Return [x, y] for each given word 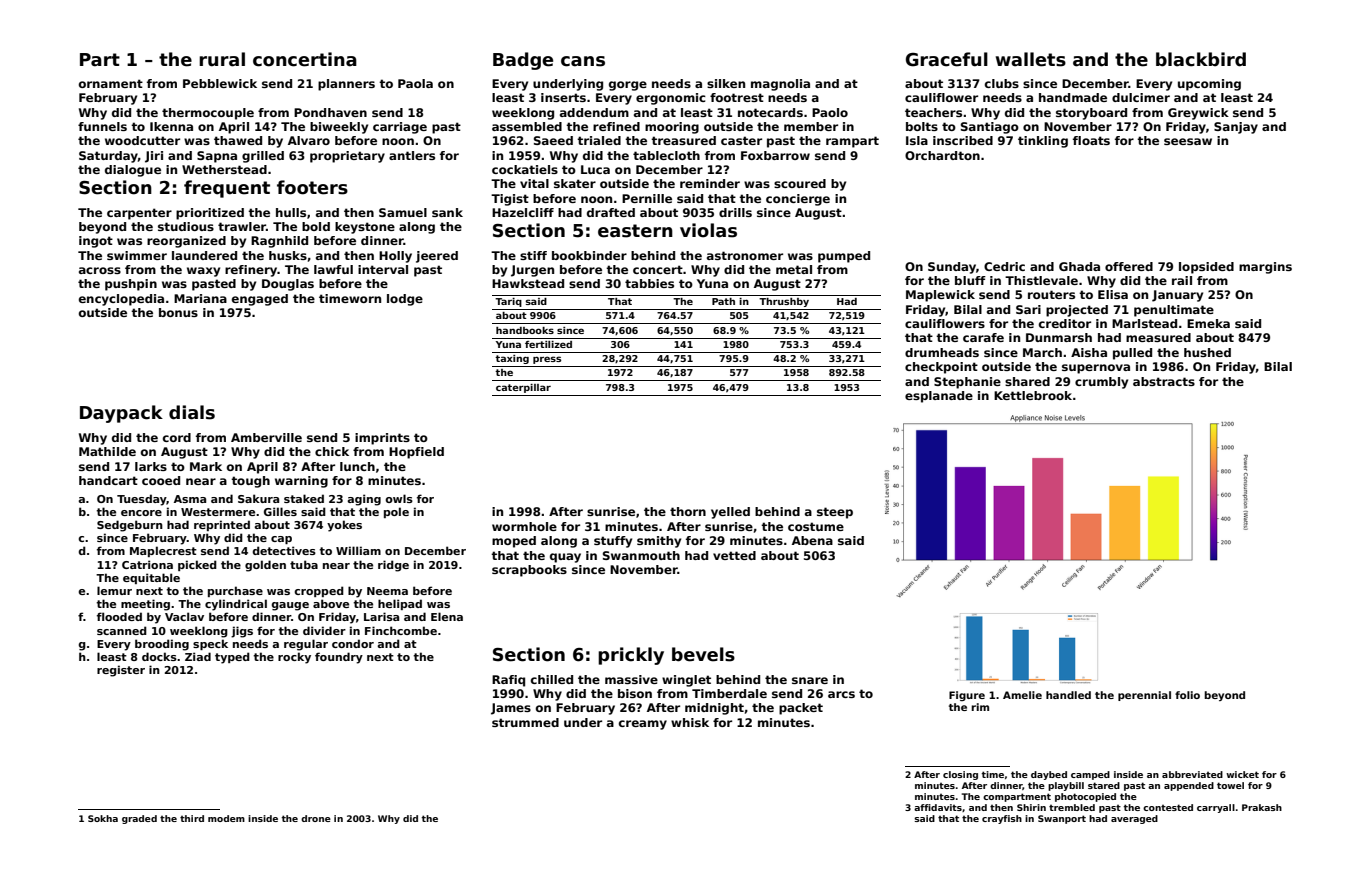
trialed [599, 140]
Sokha [103, 818]
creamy [643, 725]
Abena [812, 540]
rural [222, 59]
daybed [1049, 775]
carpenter [139, 214]
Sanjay [1236, 128]
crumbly [1101, 383]
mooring [672, 128]
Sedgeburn [130, 526]
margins [1265, 268]
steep [835, 513]
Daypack [121, 414]
